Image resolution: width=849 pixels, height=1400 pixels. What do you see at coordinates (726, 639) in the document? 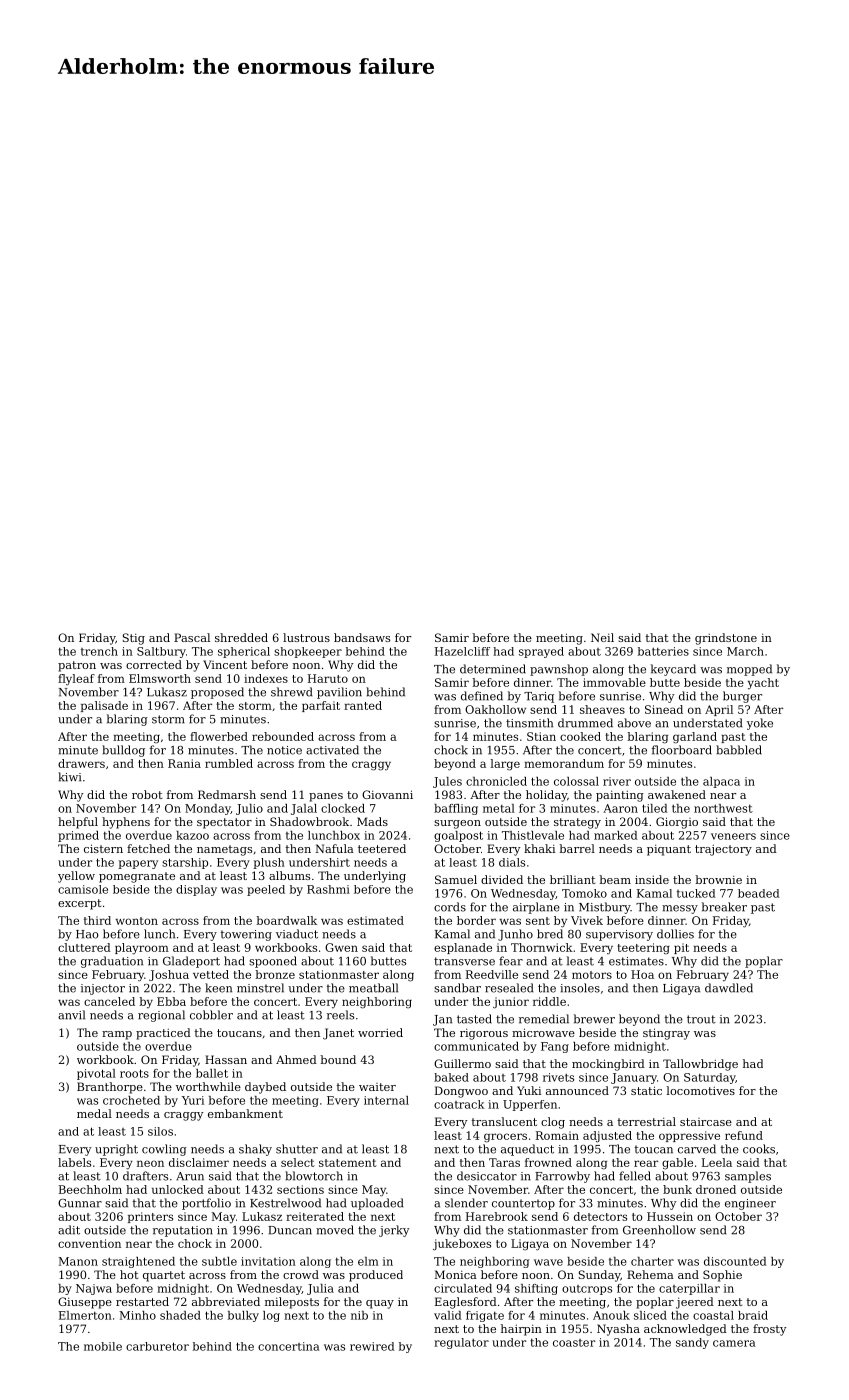
I see `grindstone` at bounding box center [726, 639].
